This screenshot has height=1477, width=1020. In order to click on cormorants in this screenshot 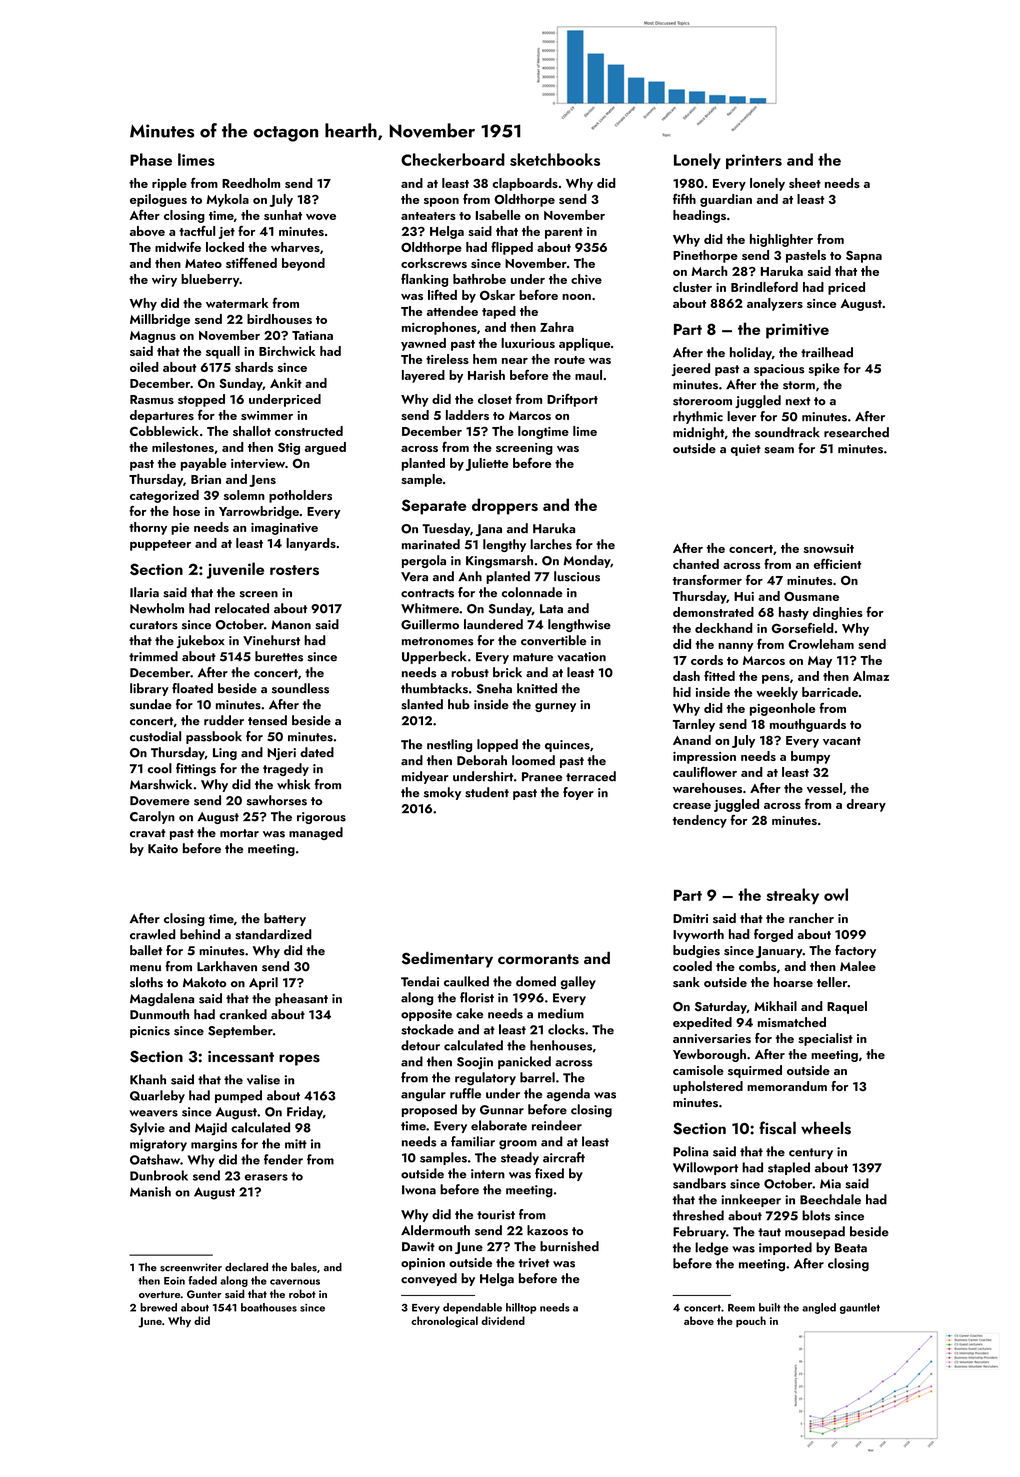, I will do `click(538, 959)`.
